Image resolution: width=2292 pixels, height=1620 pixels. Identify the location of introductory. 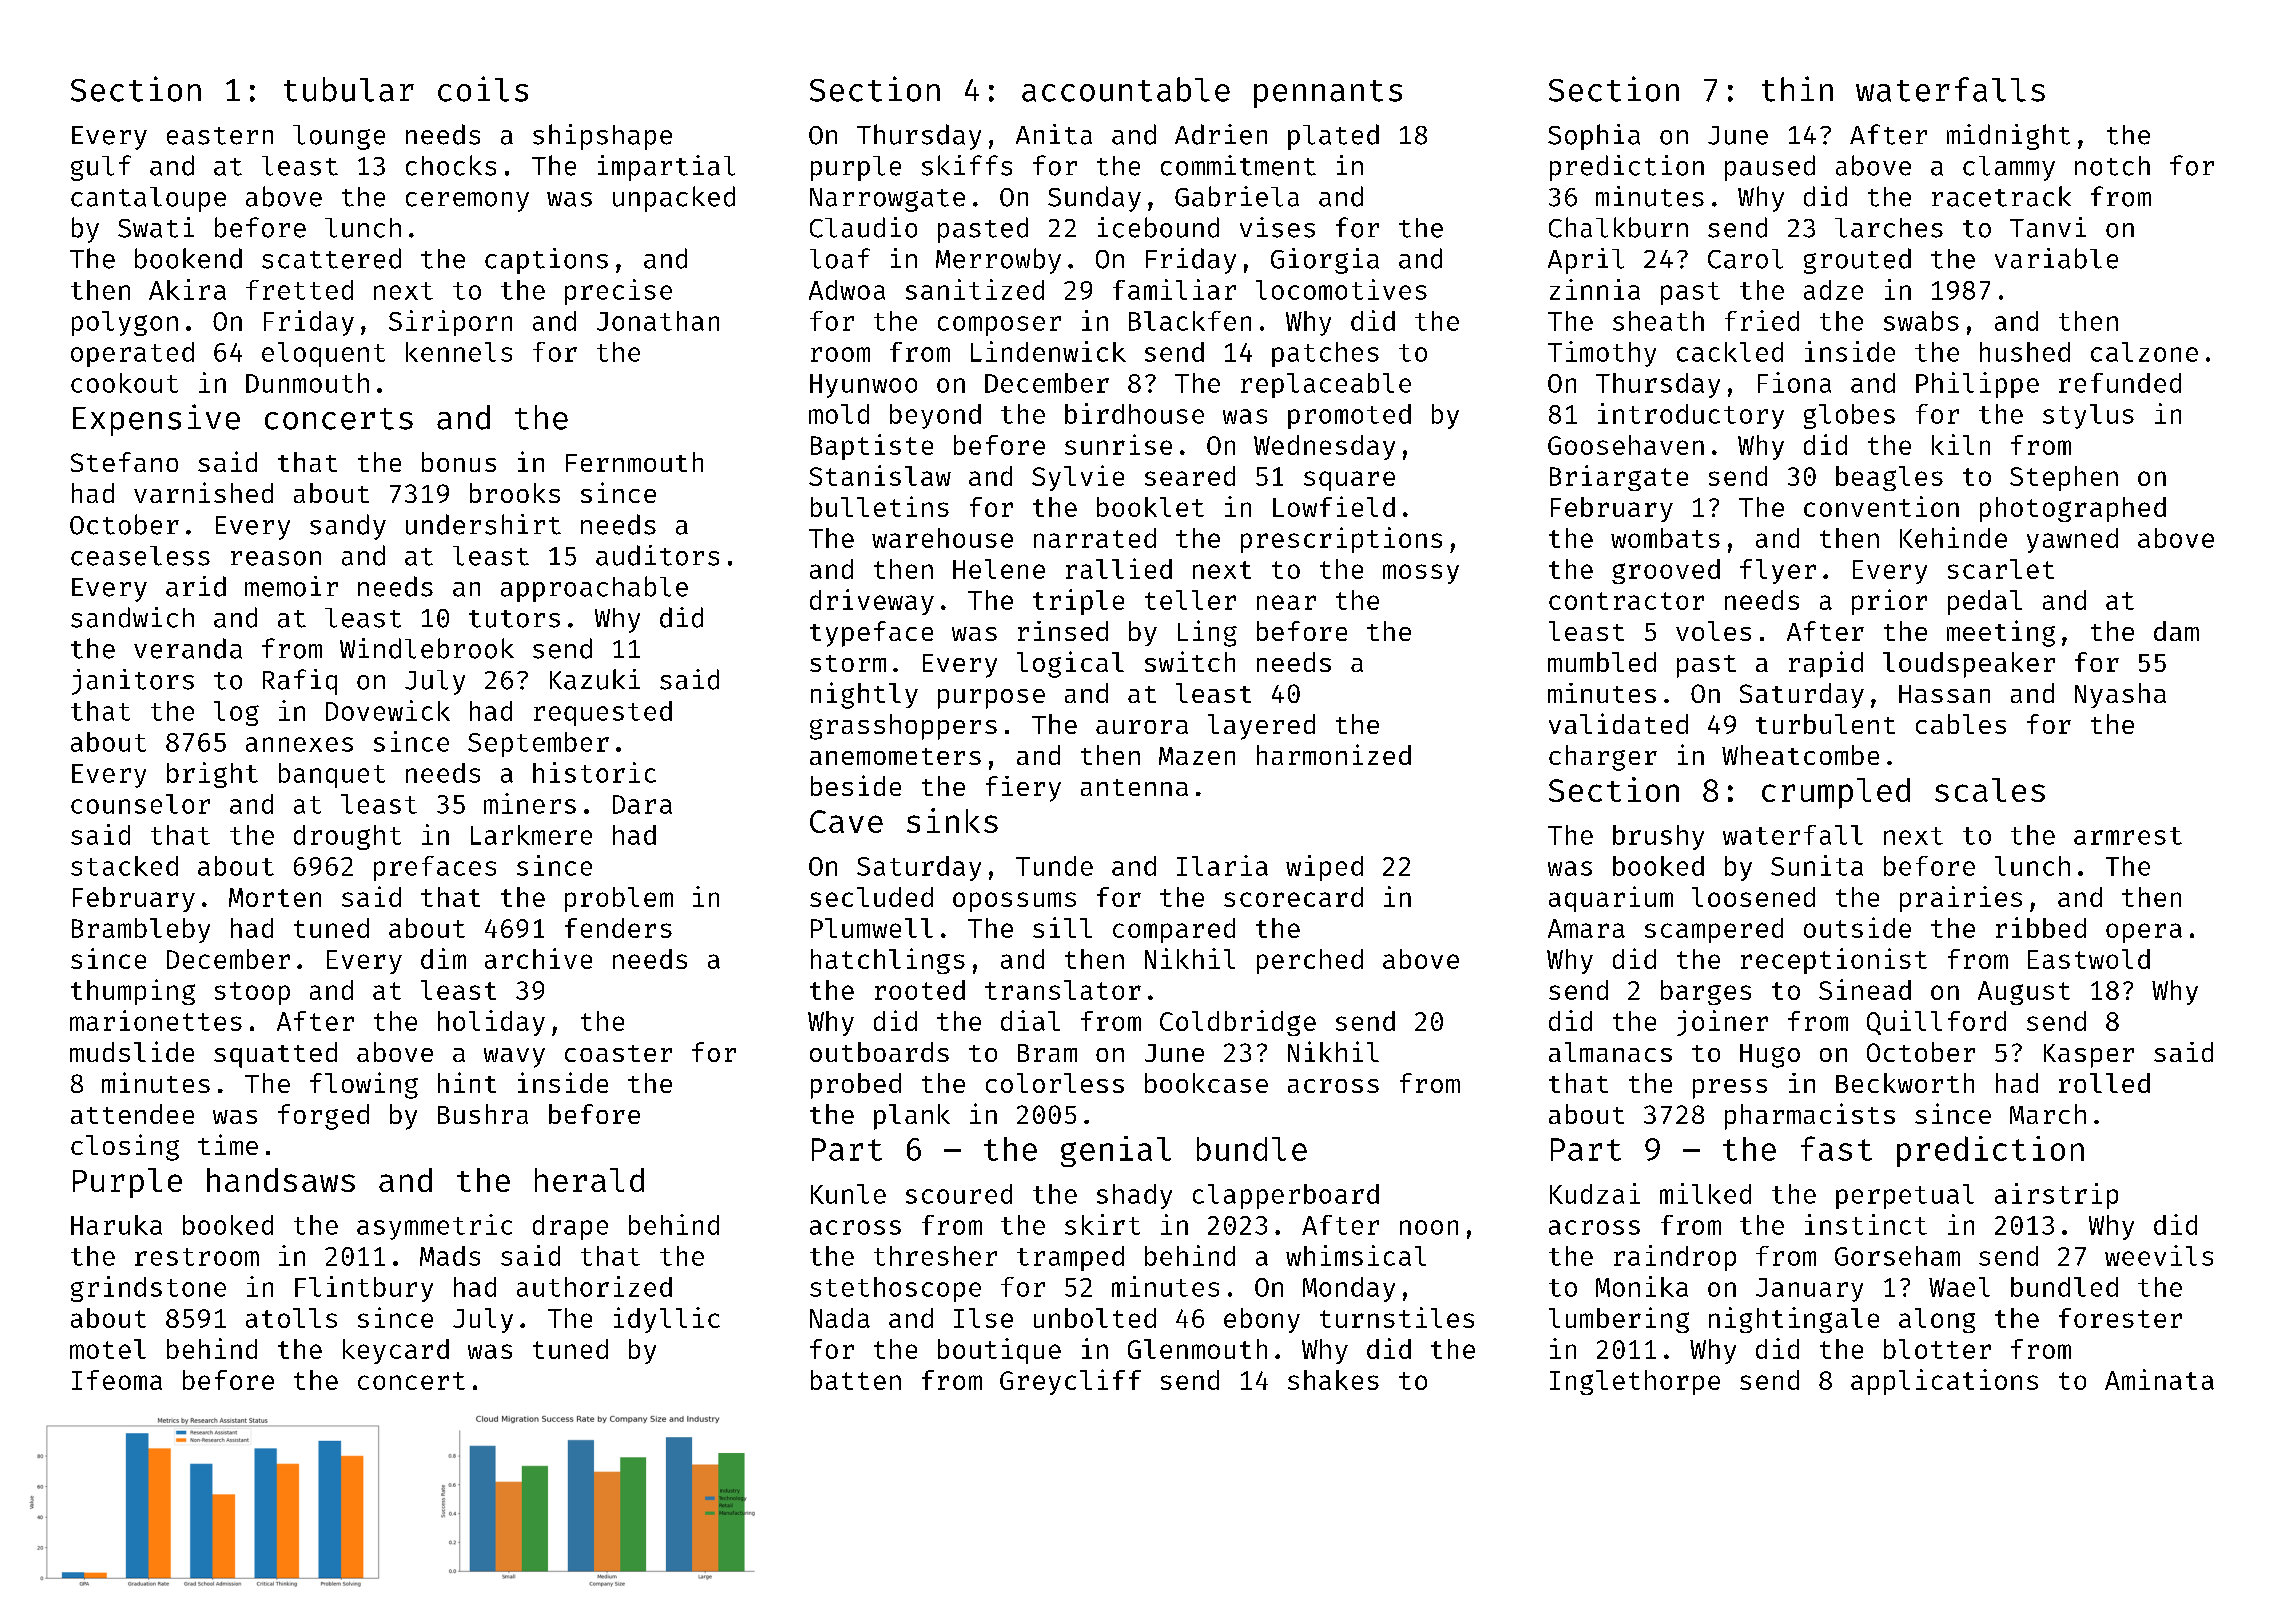
(1691, 416).
